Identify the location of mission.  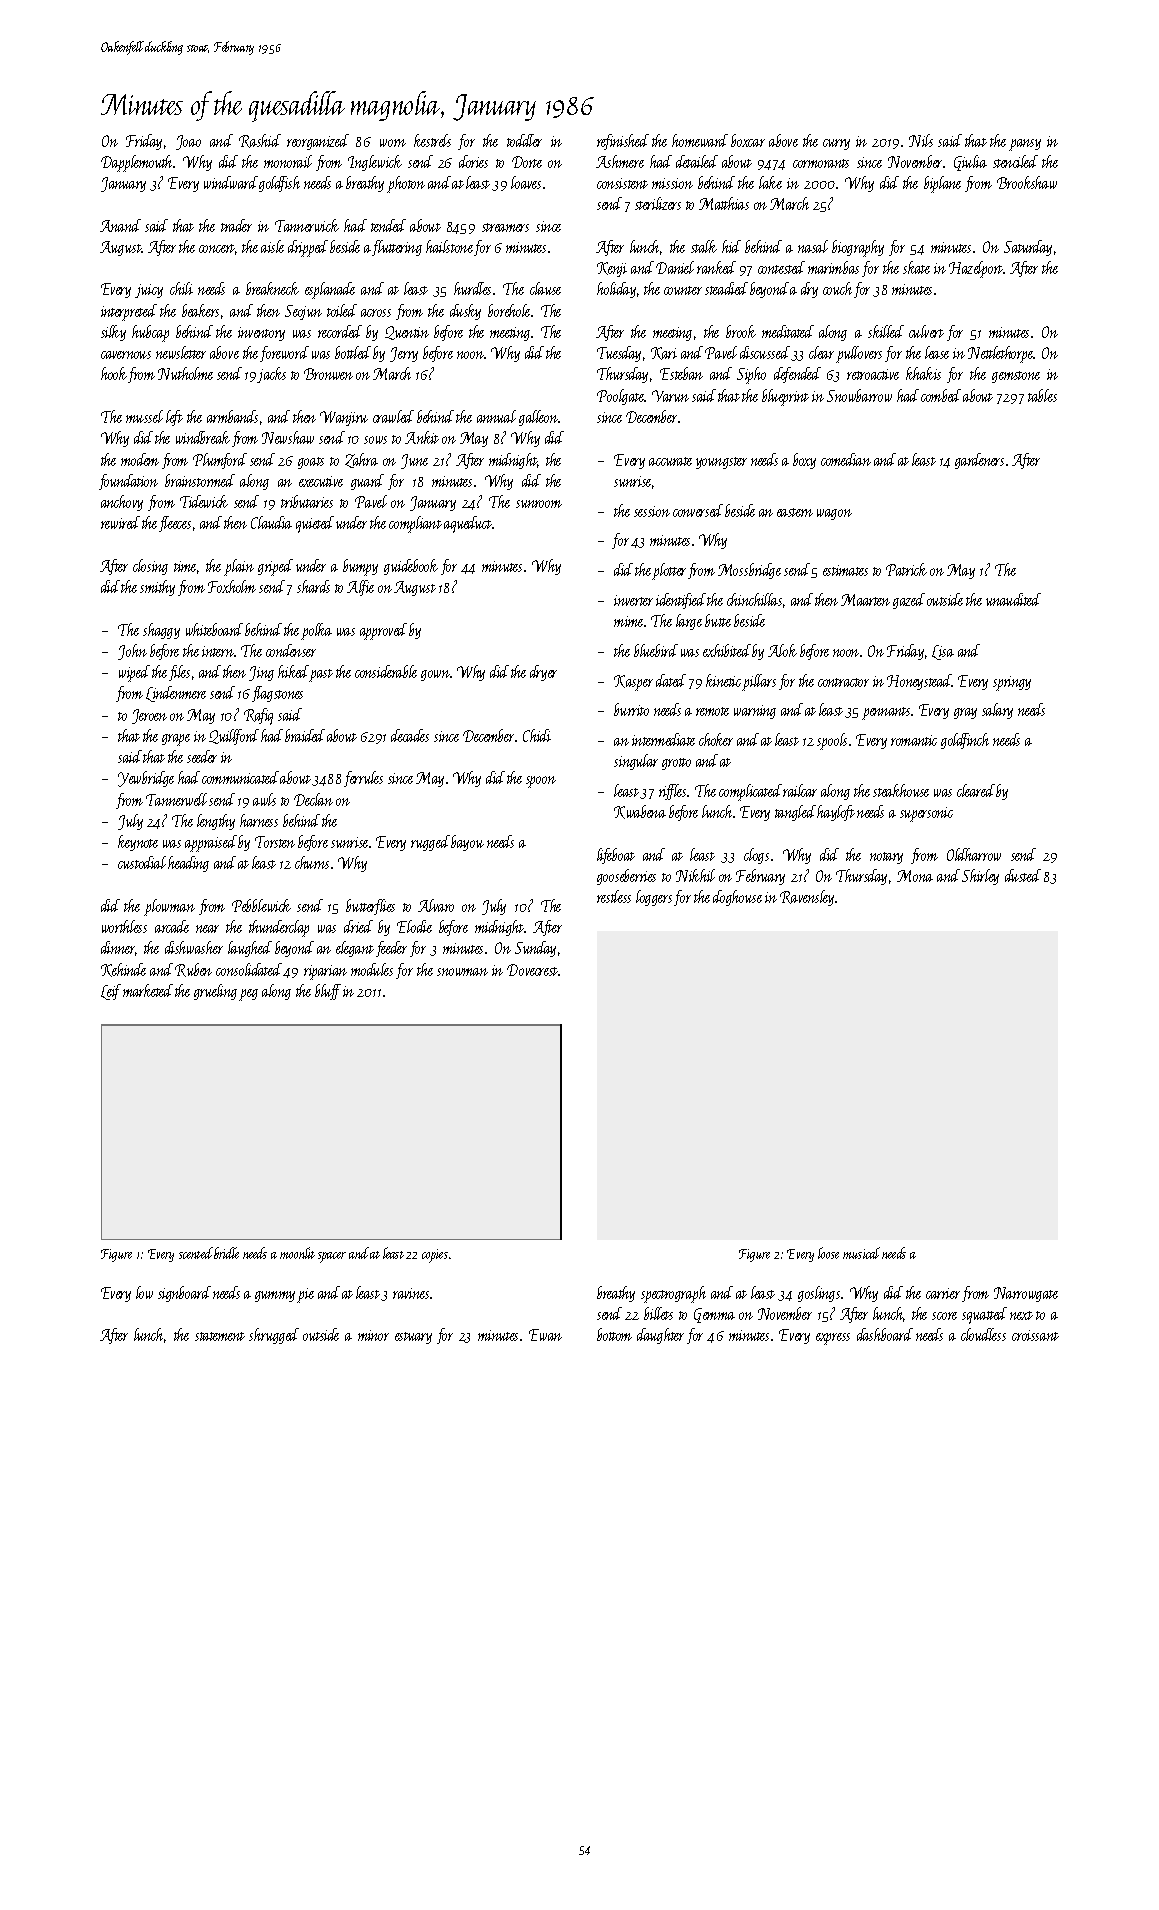
(672, 183).
